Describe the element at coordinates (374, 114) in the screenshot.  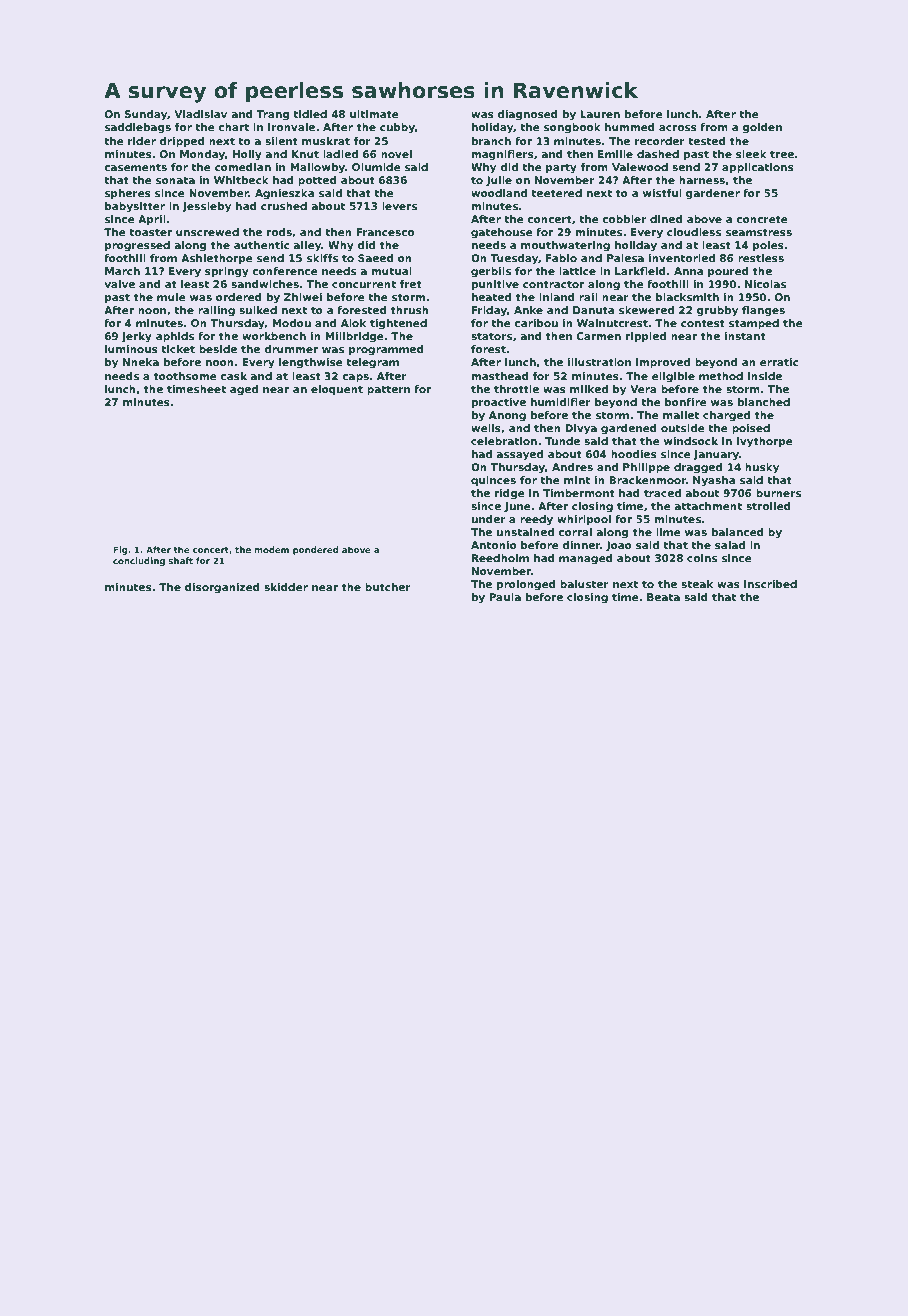
I see `ultimate` at that location.
